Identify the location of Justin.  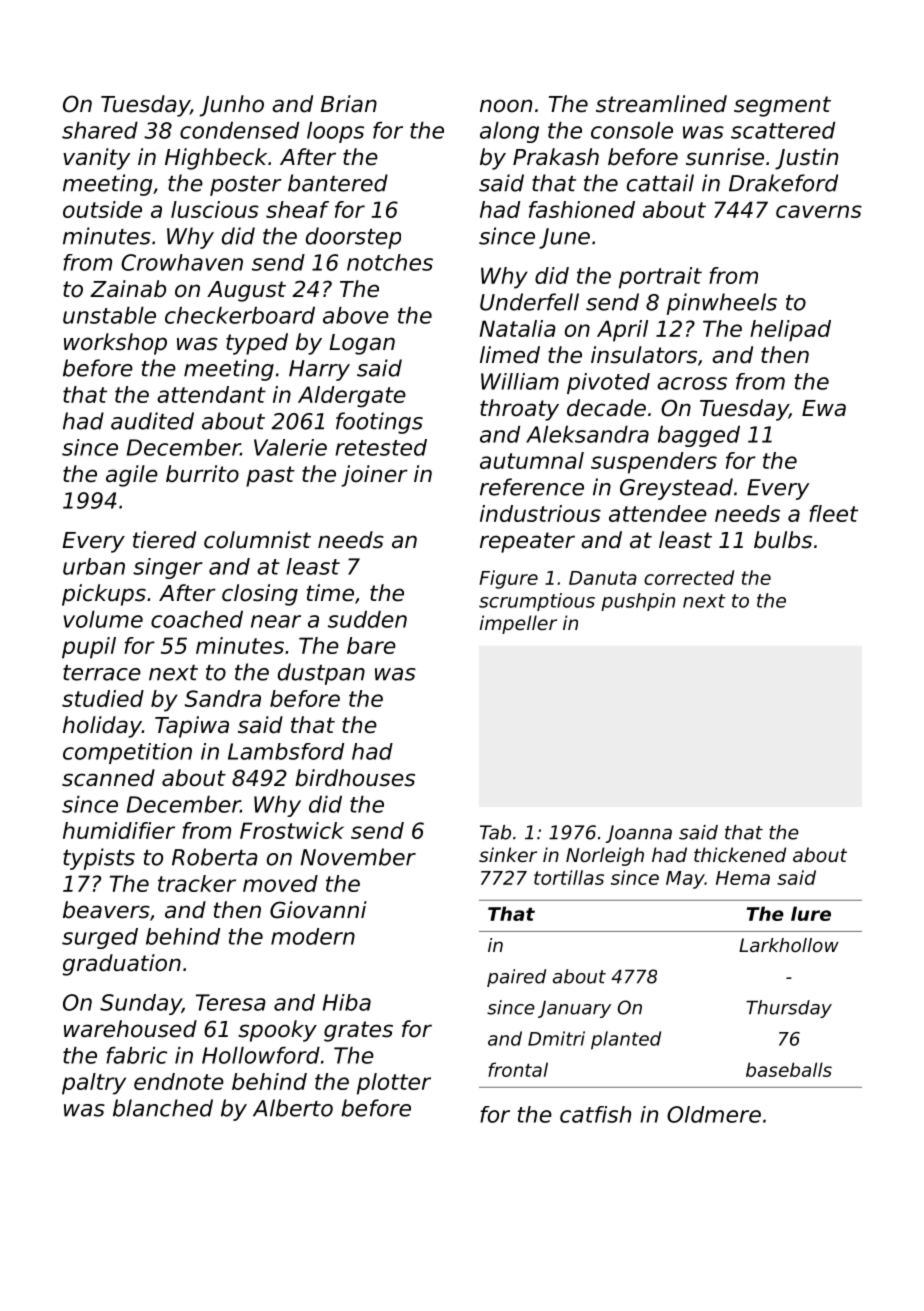
(806, 159).
